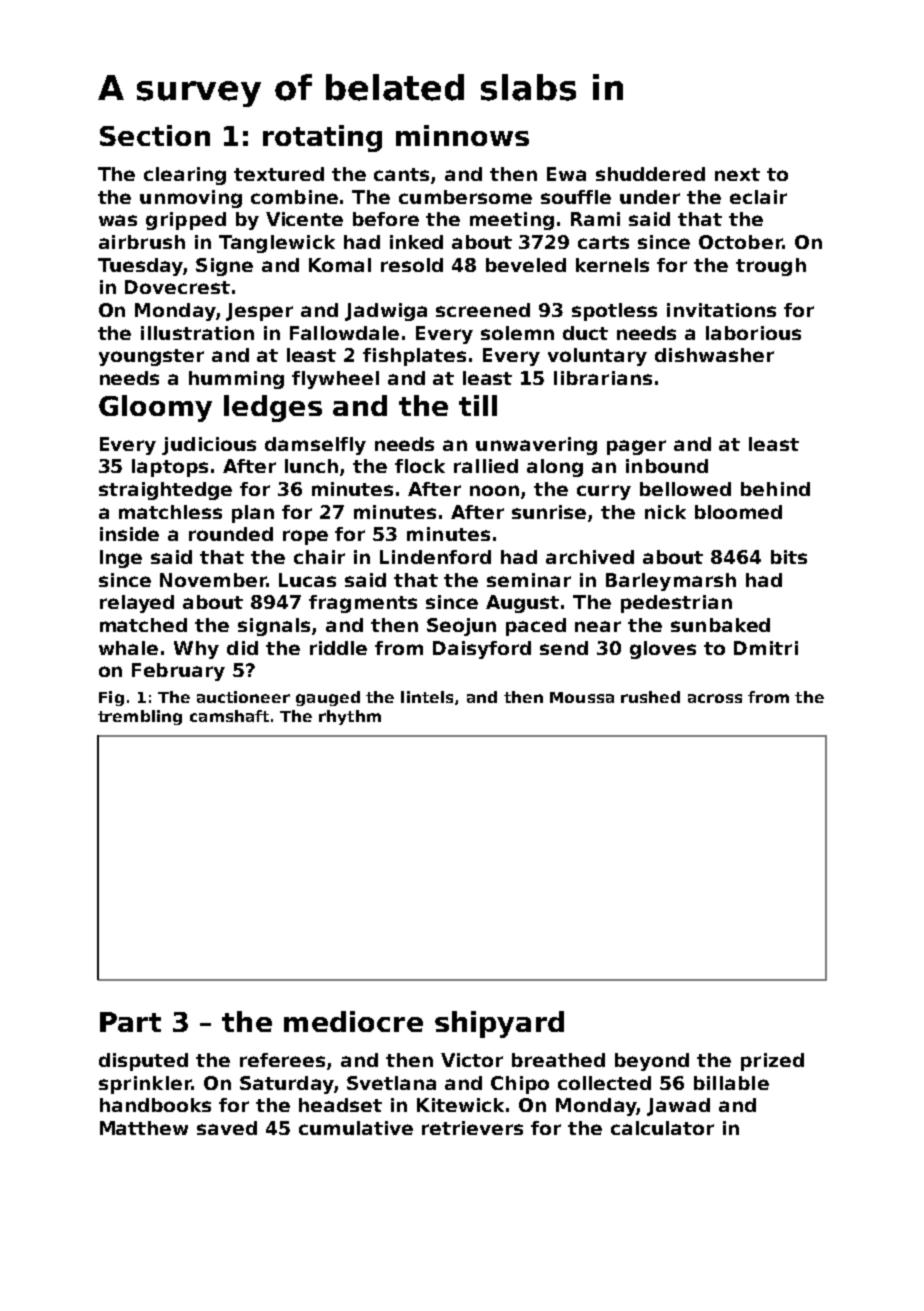  I want to click on till, so click(478, 405).
